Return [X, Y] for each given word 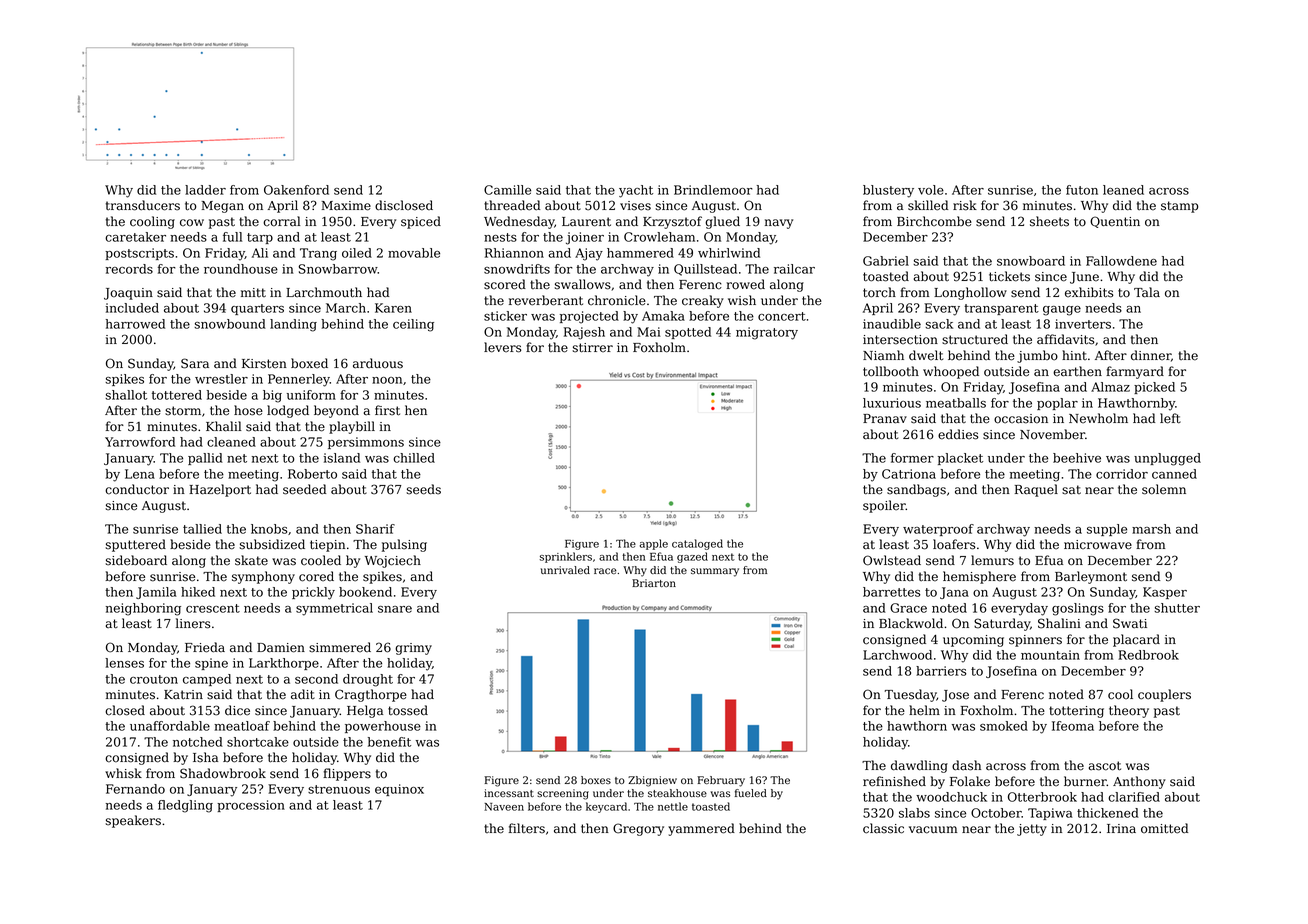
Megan [222, 207]
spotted [688, 333]
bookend [365, 592]
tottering [1076, 712]
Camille [507, 190]
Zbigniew [652, 781]
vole [931, 190]
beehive [1077, 458]
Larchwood [897, 655]
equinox [399, 790]
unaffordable [170, 726]
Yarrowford [140, 442]
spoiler [884, 506]
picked [1154, 388]
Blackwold [911, 623]
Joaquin [128, 294]
